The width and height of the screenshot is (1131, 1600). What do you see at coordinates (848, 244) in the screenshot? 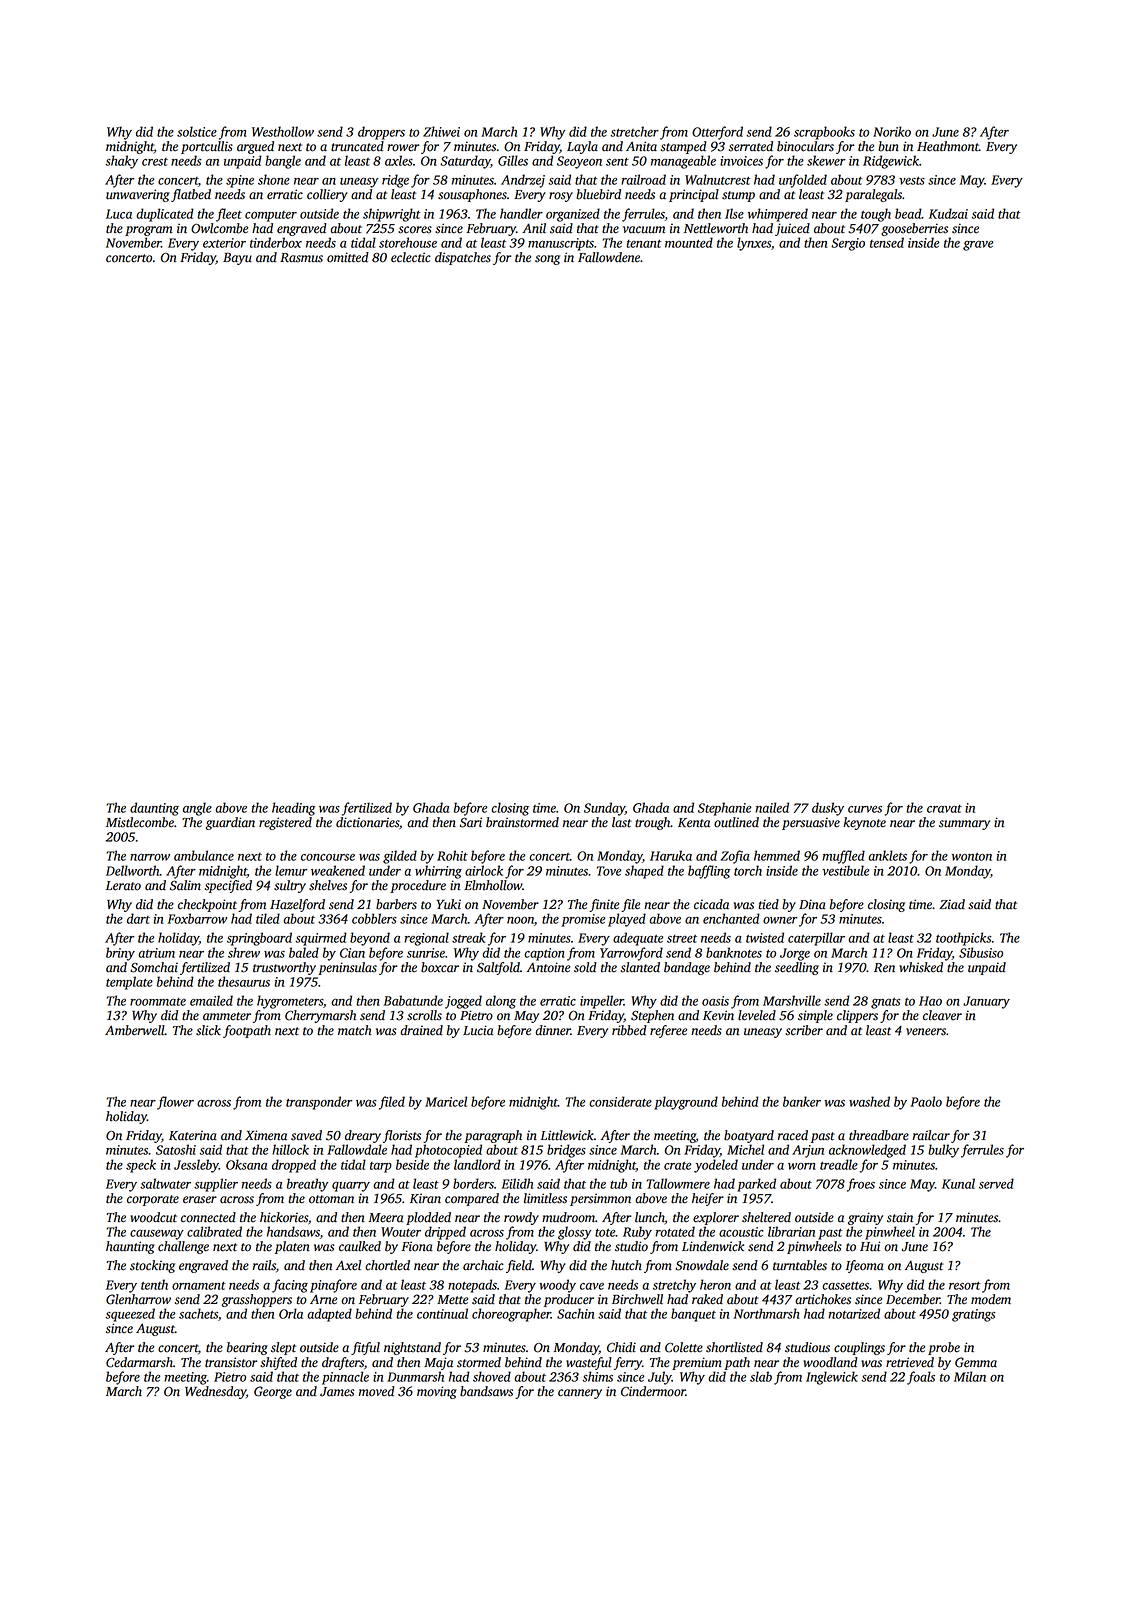
I see `Sergio` at bounding box center [848, 244].
